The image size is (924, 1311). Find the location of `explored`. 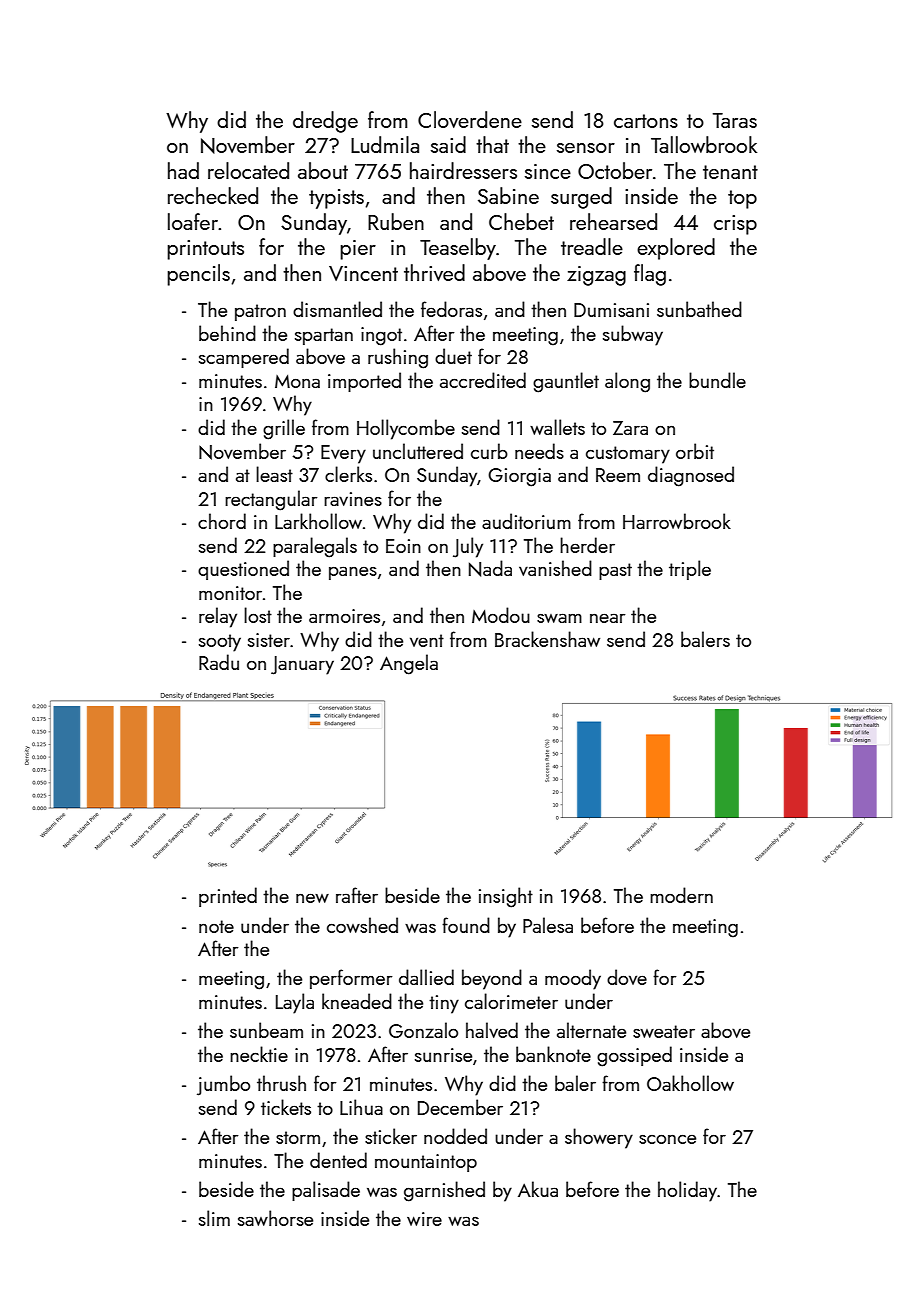

explored is located at coordinates (676, 249).
